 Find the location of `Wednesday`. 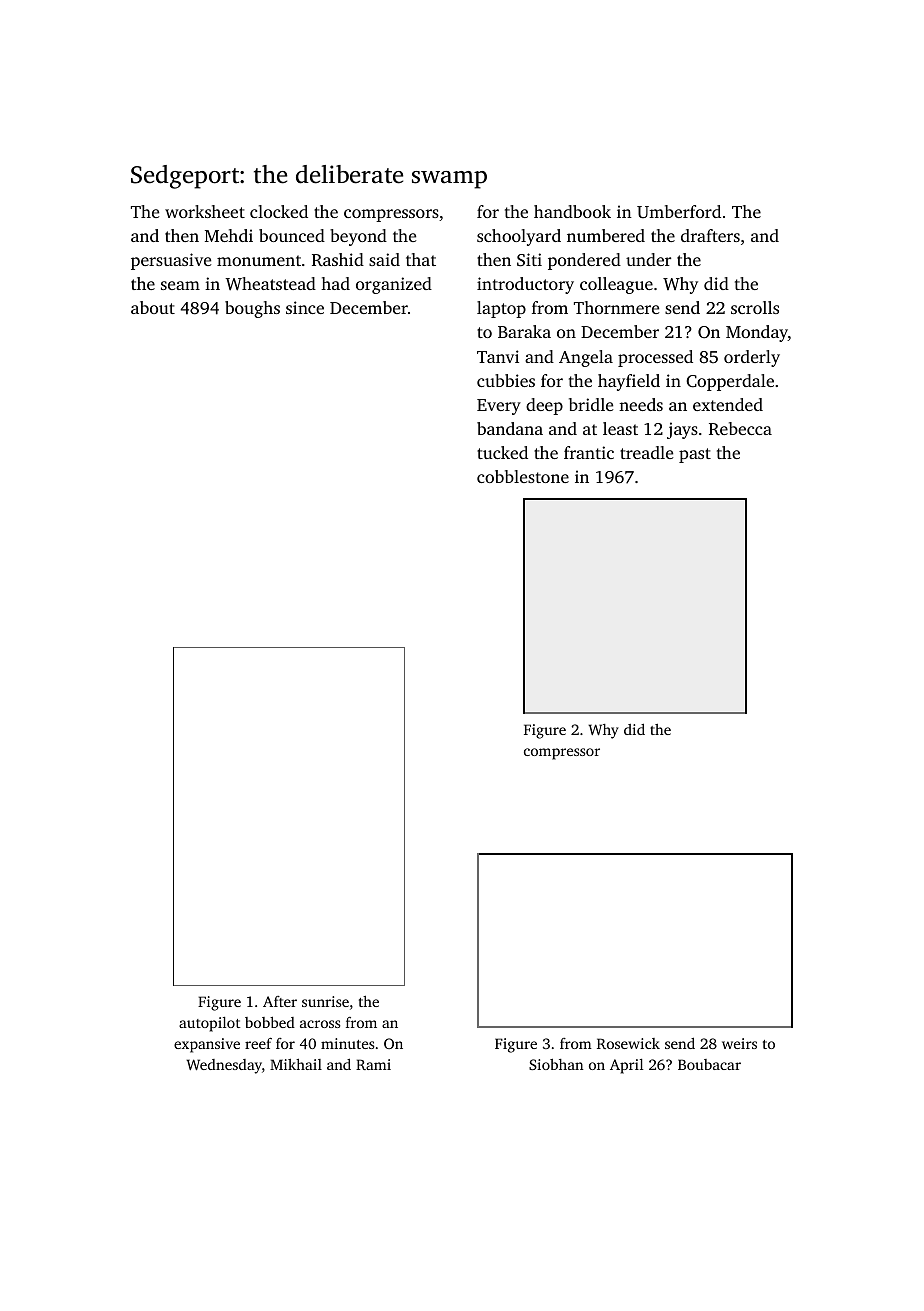

Wednesday is located at coordinates (224, 1066).
